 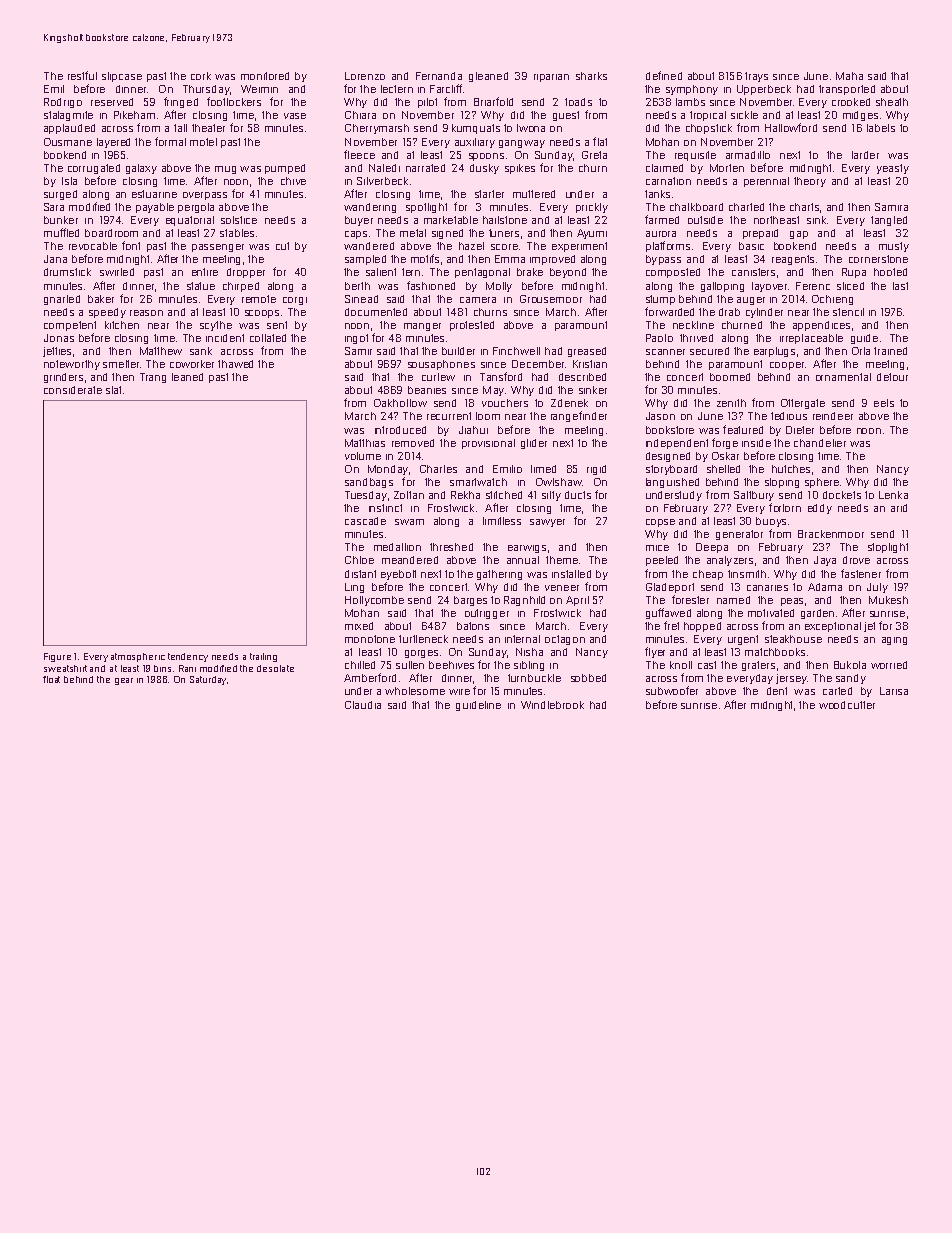 What do you see at coordinates (751, 246) in the page?
I see `basic` at bounding box center [751, 246].
